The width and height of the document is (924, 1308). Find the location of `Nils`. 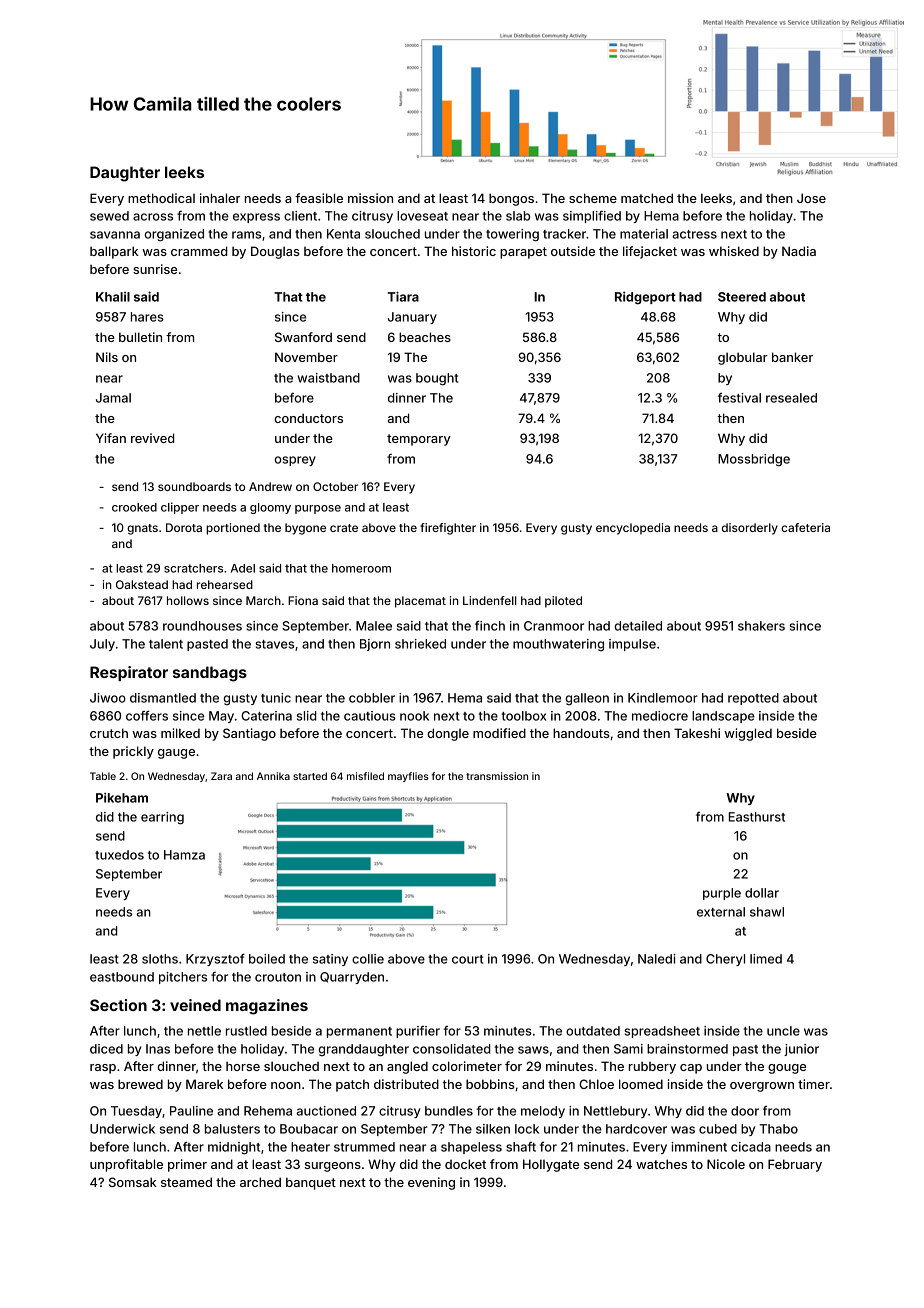

Nils is located at coordinates (107, 357).
